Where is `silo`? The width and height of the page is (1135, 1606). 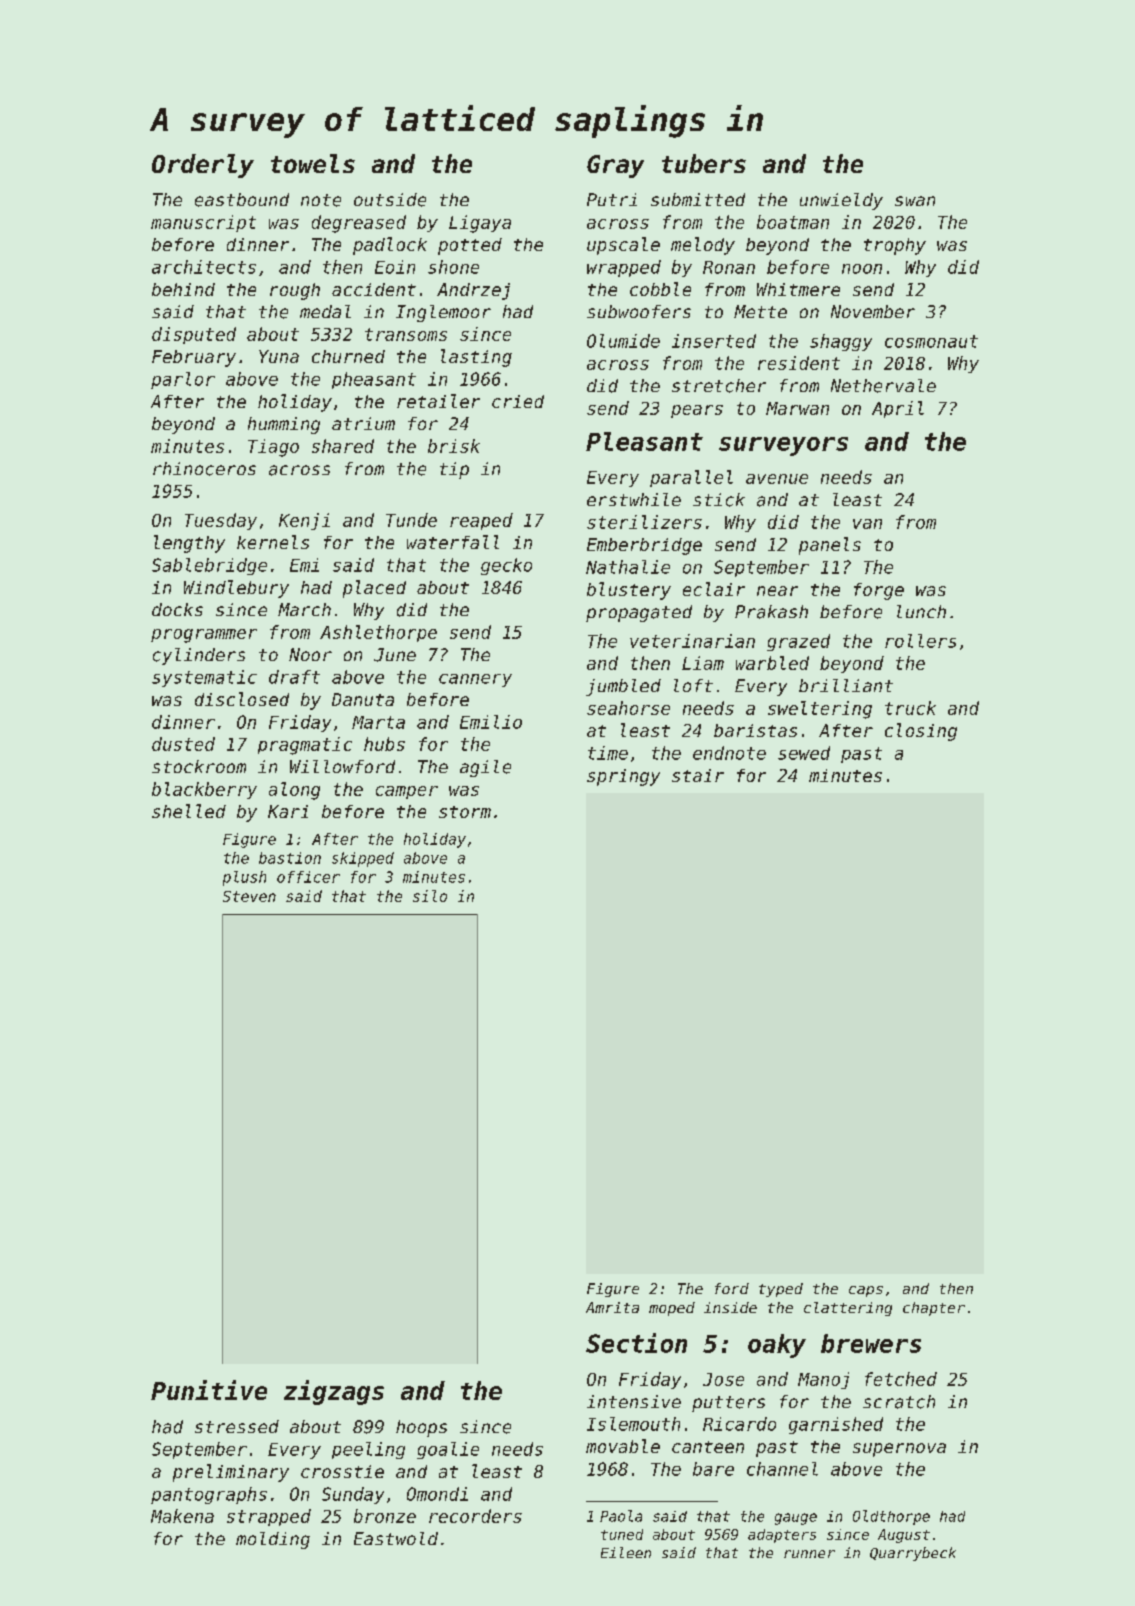
silo is located at coordinates (430, 896).
